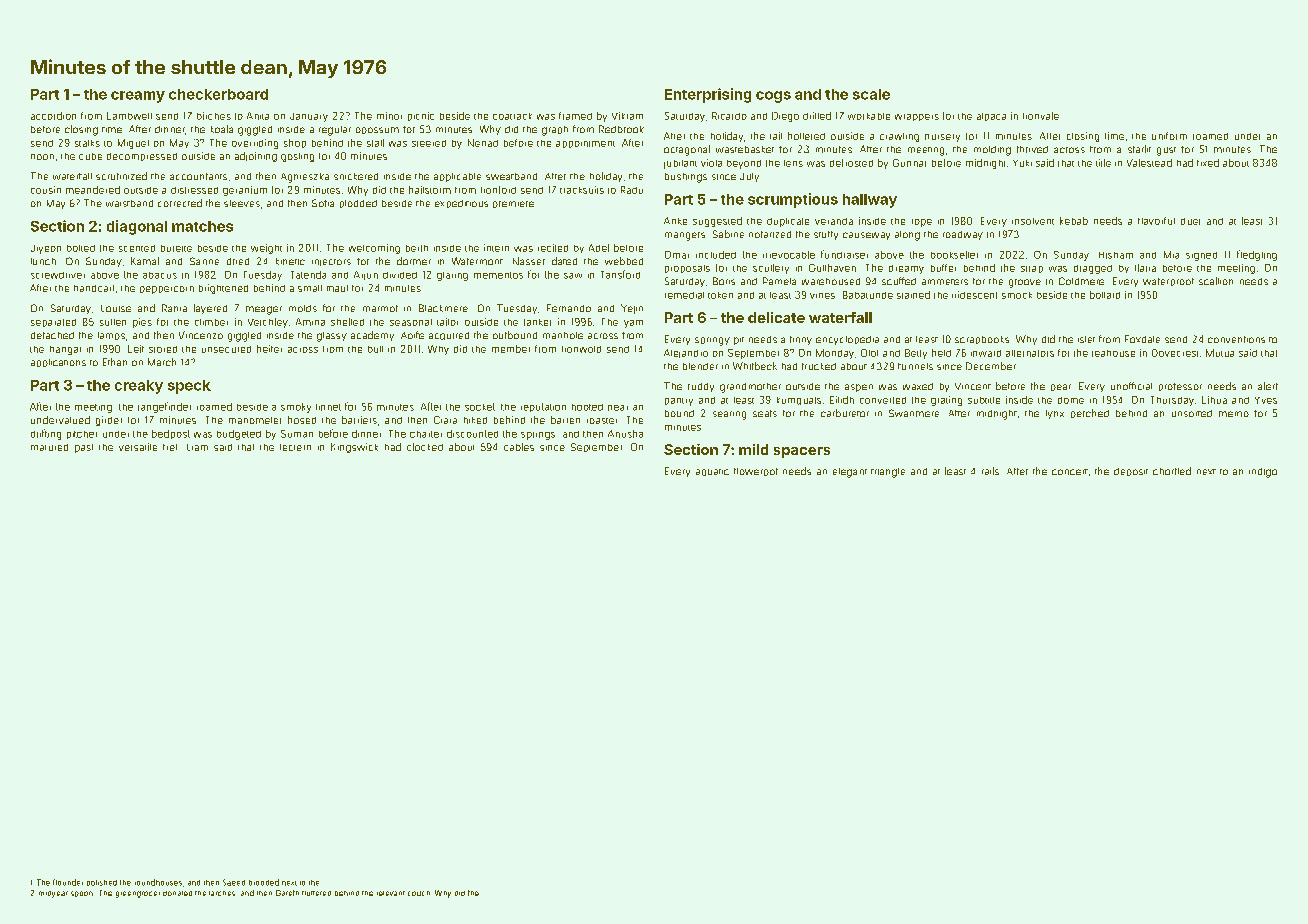 The image size is (1308, 924). What do you see at coordinates (1172, 471) in the screenshot?
I see `chortled` at bounding box center [1172, 471].
